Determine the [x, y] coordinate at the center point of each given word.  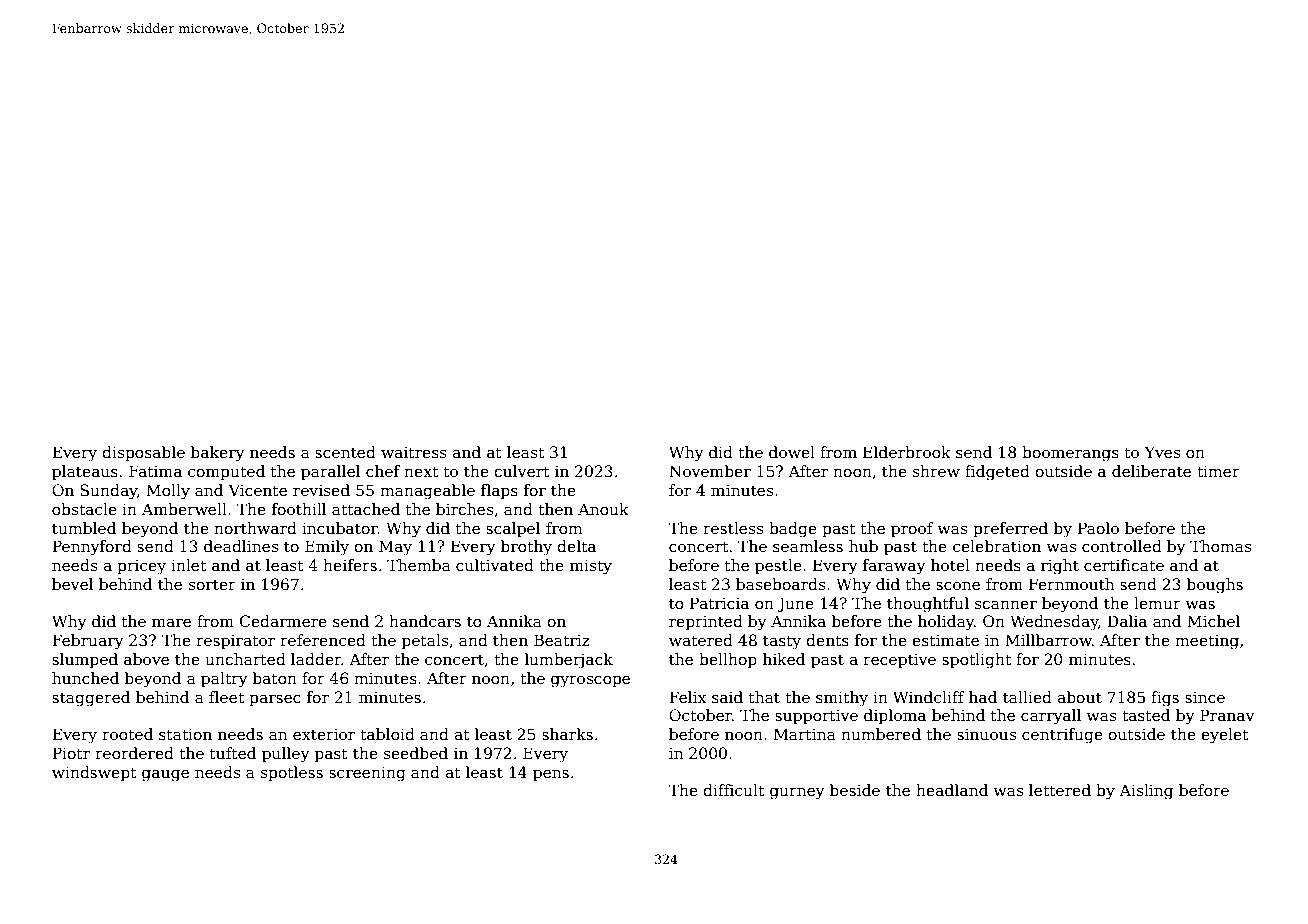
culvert [521, 471]
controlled [1122, 546]
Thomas [1220, 546]
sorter [212, 585]
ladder [316, 659]
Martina [805, 734]
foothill [299, 509]
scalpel [513, 529]
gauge [165, 776]
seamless [808, 546]
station [185, 734]
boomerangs [1070, 454]
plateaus [85, 472]
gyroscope [590, 682]
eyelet [1225, 736]
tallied [1027, 697]
